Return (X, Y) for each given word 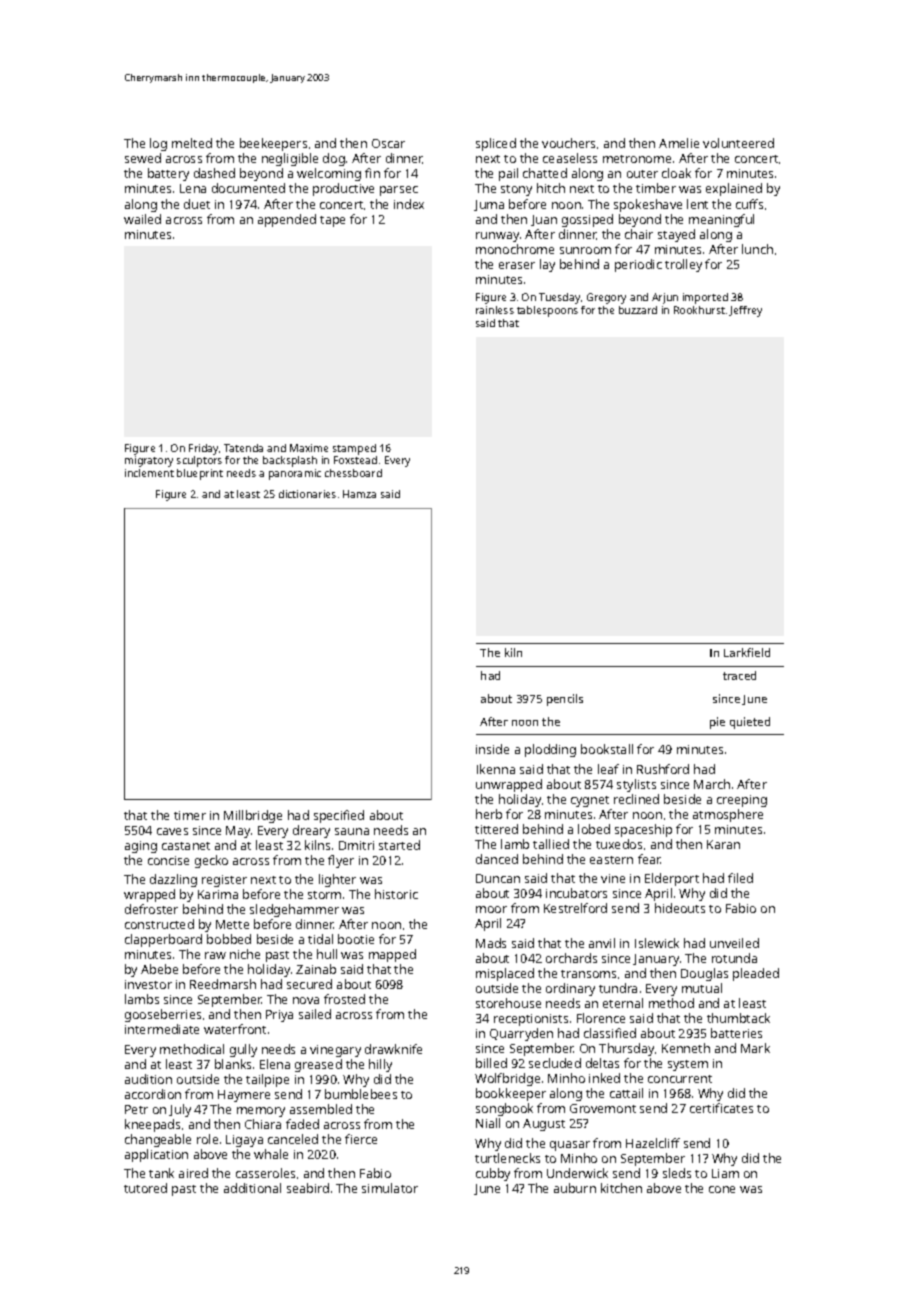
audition (148, 1079)
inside (492, 749)
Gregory (606, 298)
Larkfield (747, 652)
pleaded (756, 974)
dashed (214, 173)
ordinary (570, 989)
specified (339, 816)
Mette (232, 924)
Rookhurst (699, 310)
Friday (203, 449)
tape (332, 221)
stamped (354, 449)
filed (740, 878)
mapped (392, 955)
